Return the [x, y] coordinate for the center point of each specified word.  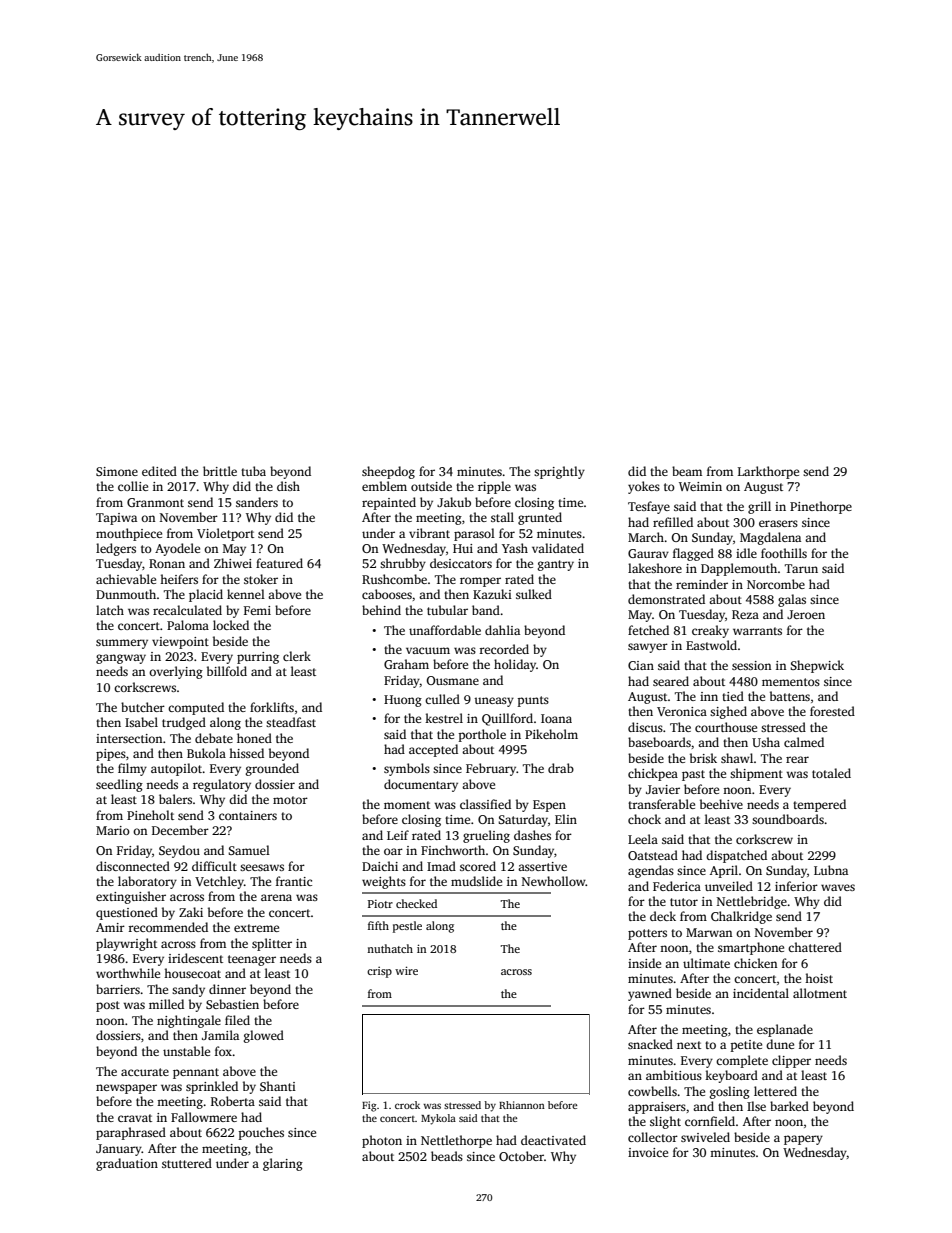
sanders [257, 502]
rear [797, 759]
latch [110, 610]
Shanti [278, 1086]
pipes [111, 755]
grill [759, 507]
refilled [673, 522]
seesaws [262, 867]
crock [407, 1105]
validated [558, 548]
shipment [756, 774]
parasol [474, 534]
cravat [135, 1118]
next [689, 1045]
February [491, 769]
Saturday [523, 820]
